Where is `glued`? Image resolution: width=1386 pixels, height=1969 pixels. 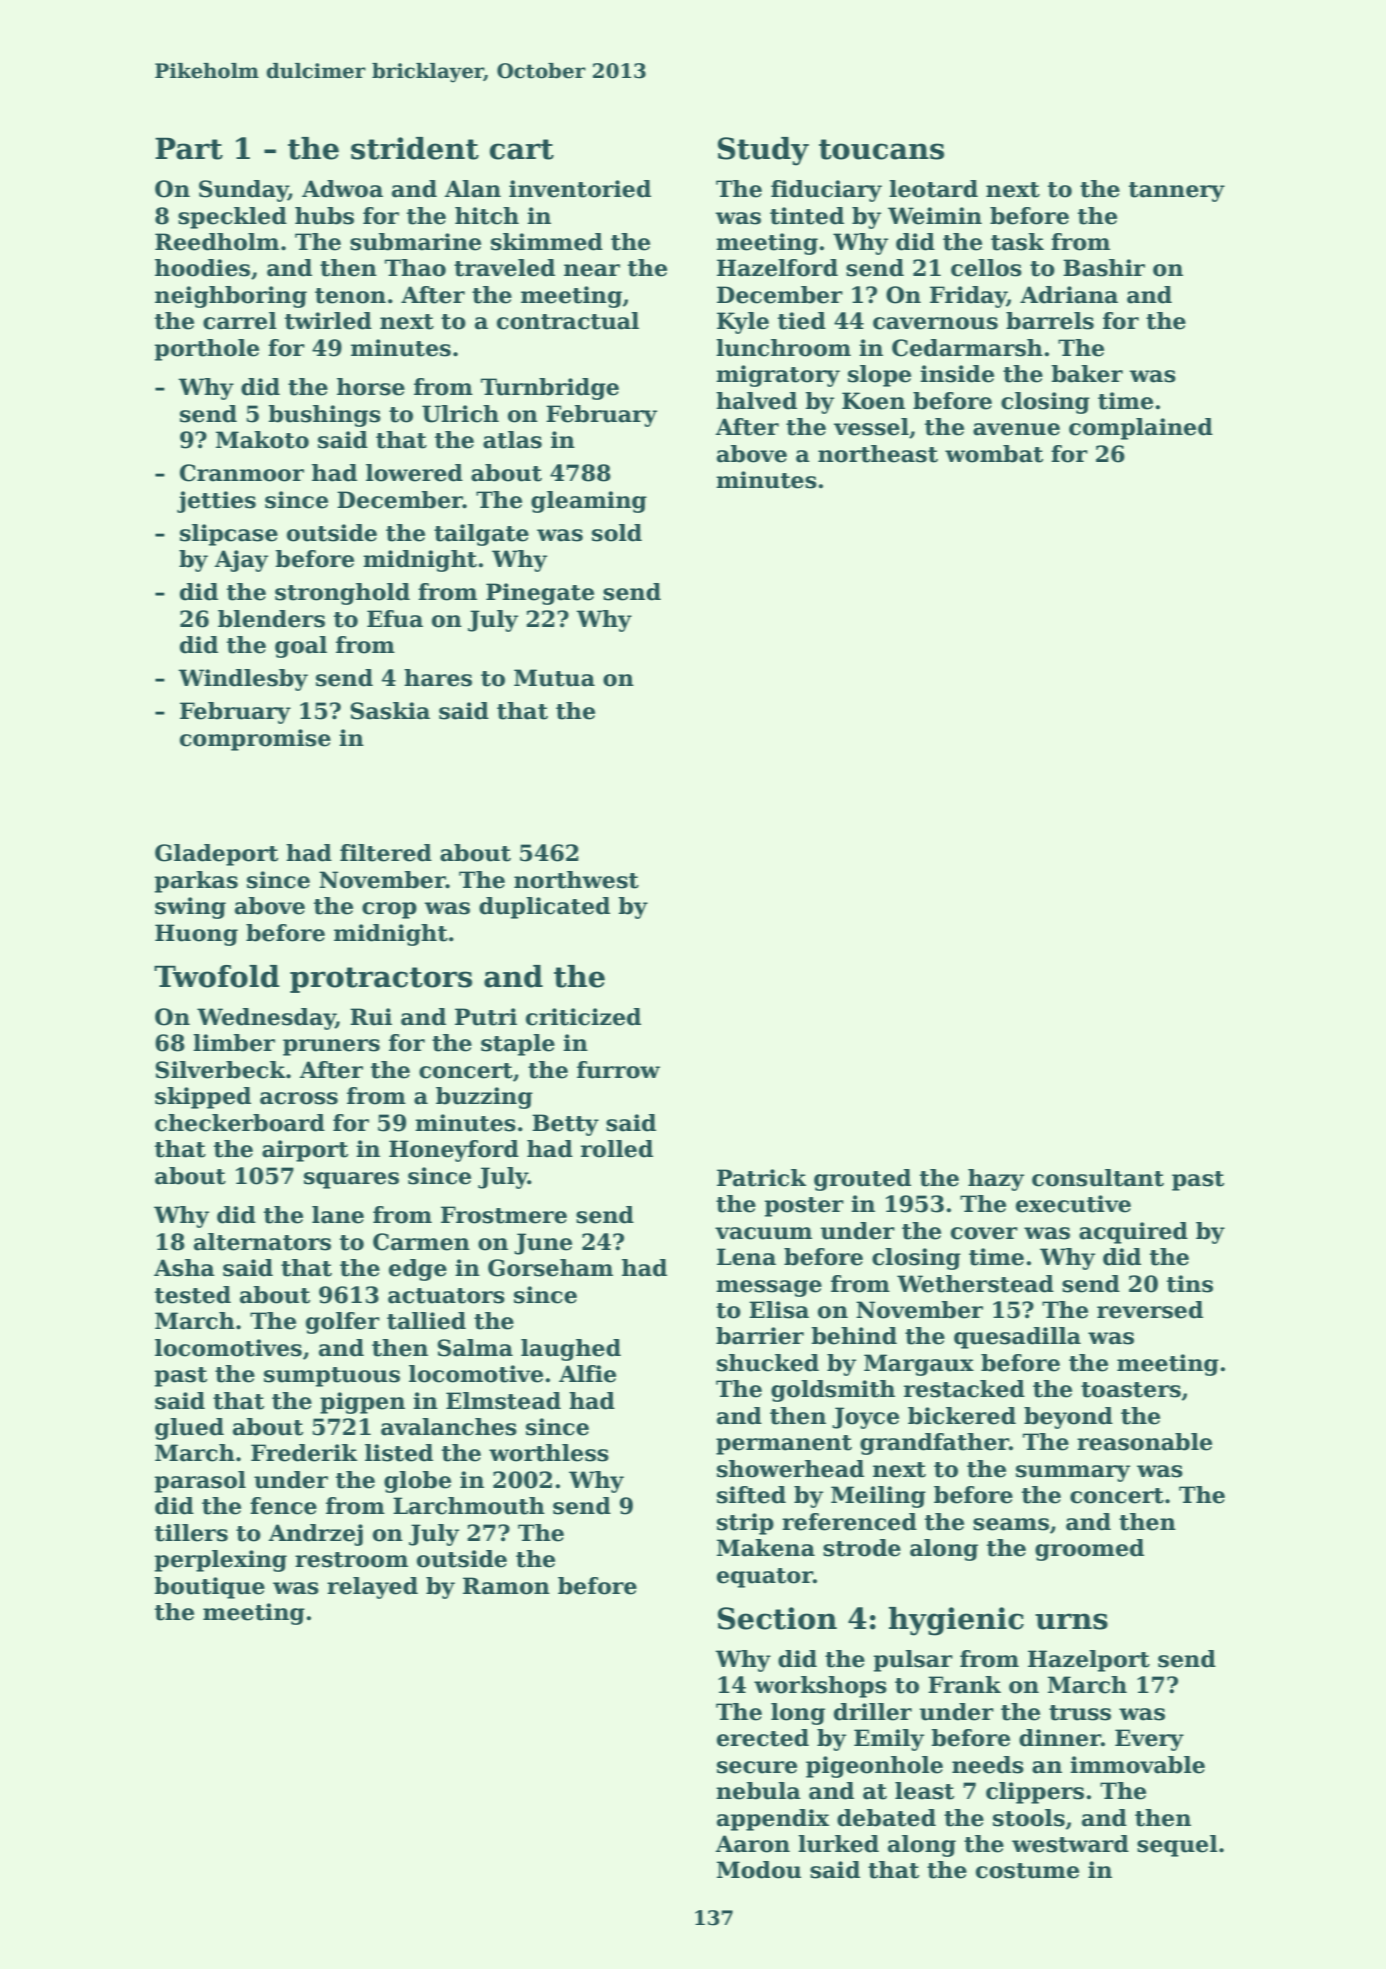
glued is located at coordinates (189, 1429).
